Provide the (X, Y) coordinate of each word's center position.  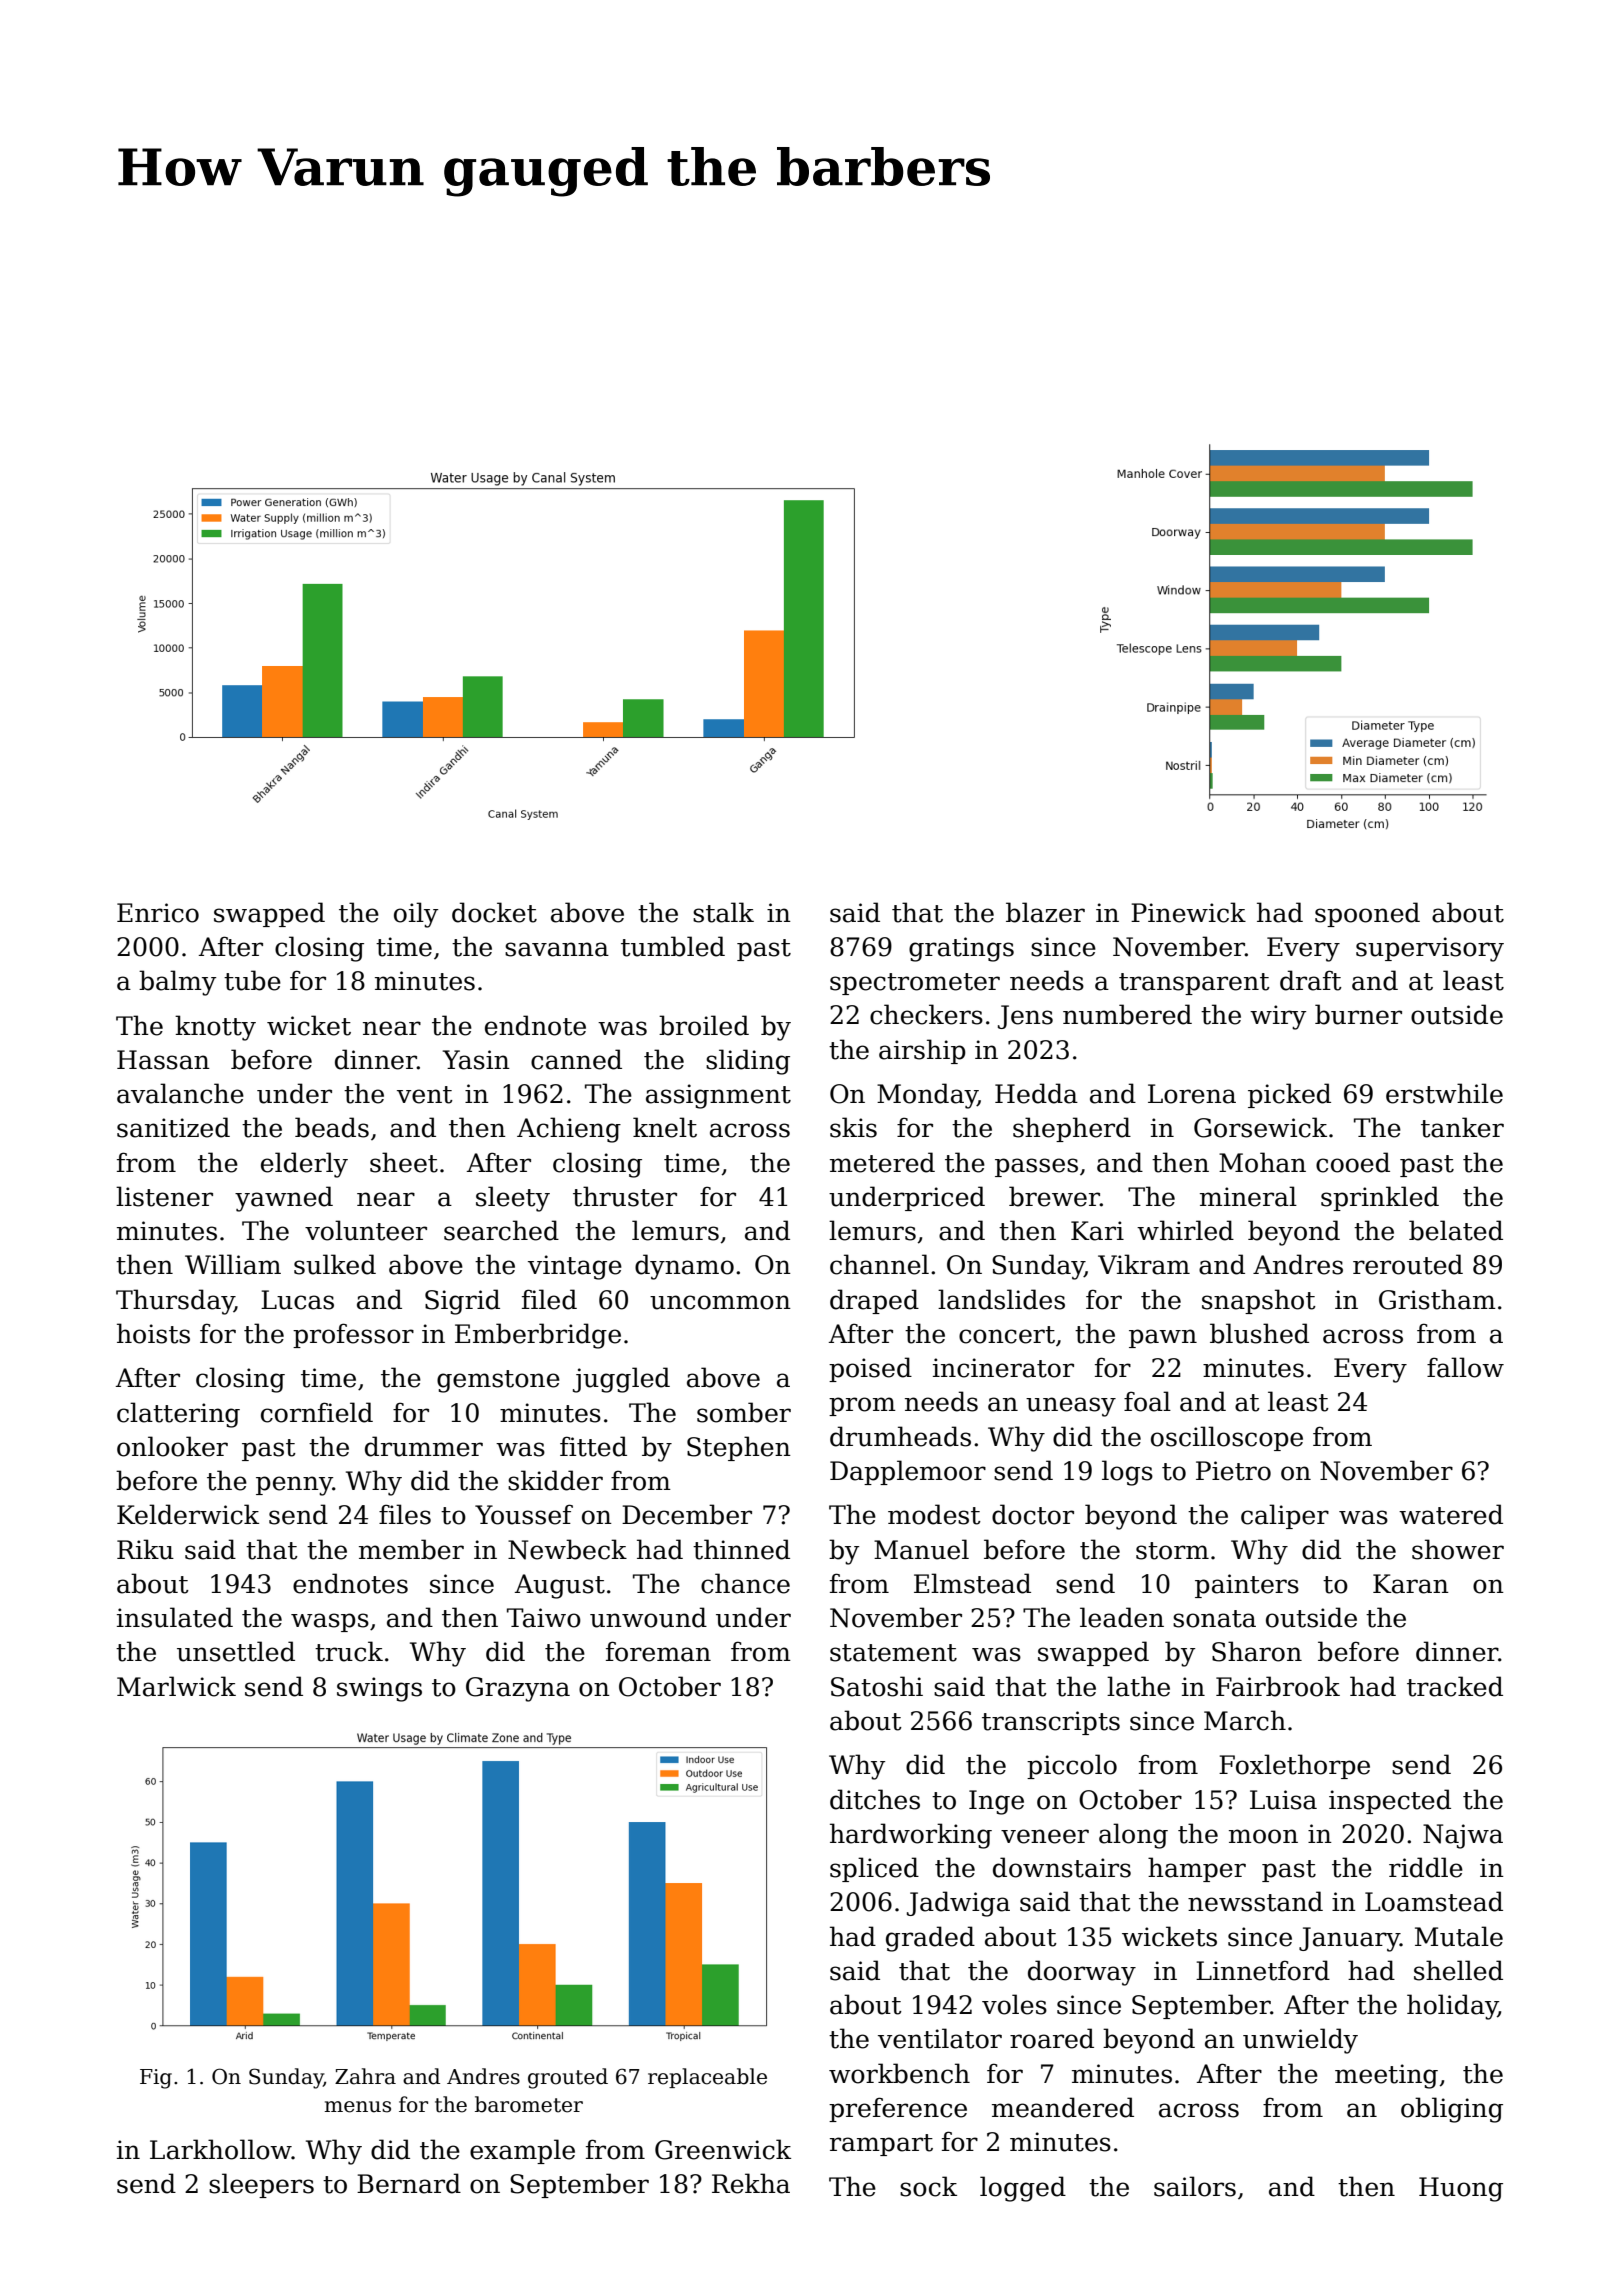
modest (934, 1514)
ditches (875, 1799)
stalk (723, 912)
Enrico (158, 913)
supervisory (1430, 949)
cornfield (317, 1412)
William (233, 1264)
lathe (1138, 1686)
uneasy (1071, 1407)
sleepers (261, 2185)
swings (379, 1689)
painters (1247, 1586)
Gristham (1437, 1299)
